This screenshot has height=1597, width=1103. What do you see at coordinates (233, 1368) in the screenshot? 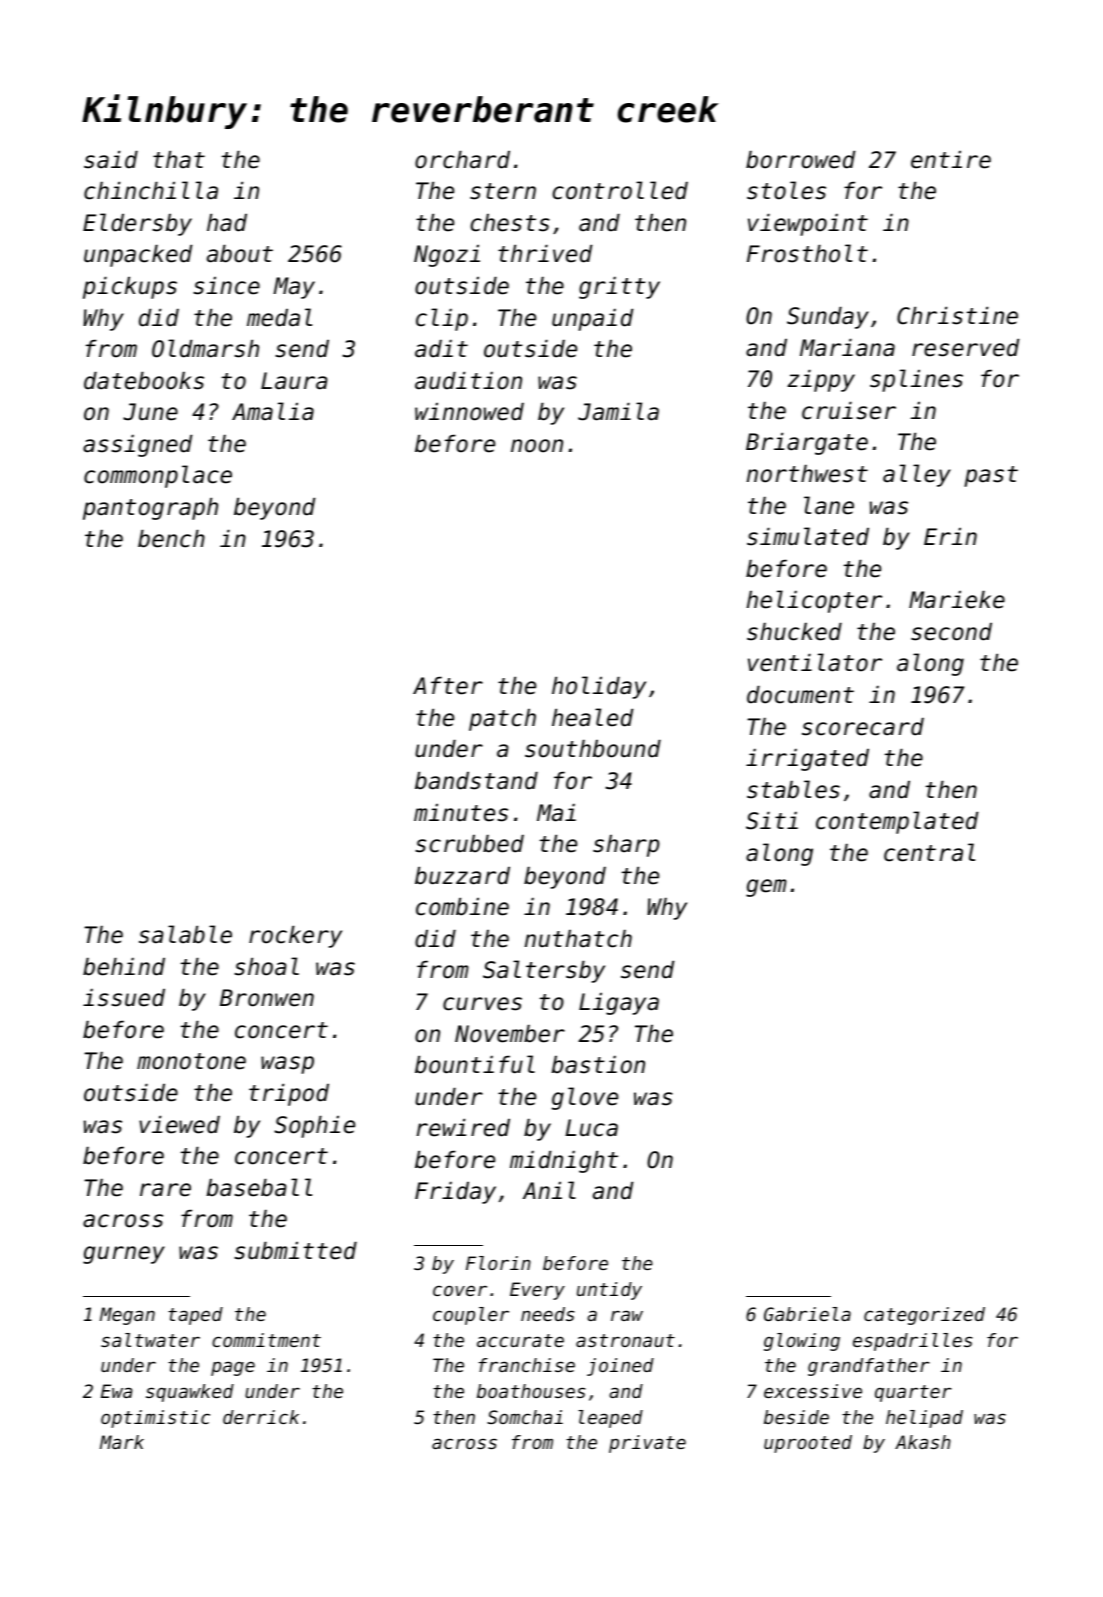
I see `page` at bounding box center [233, 1368].
